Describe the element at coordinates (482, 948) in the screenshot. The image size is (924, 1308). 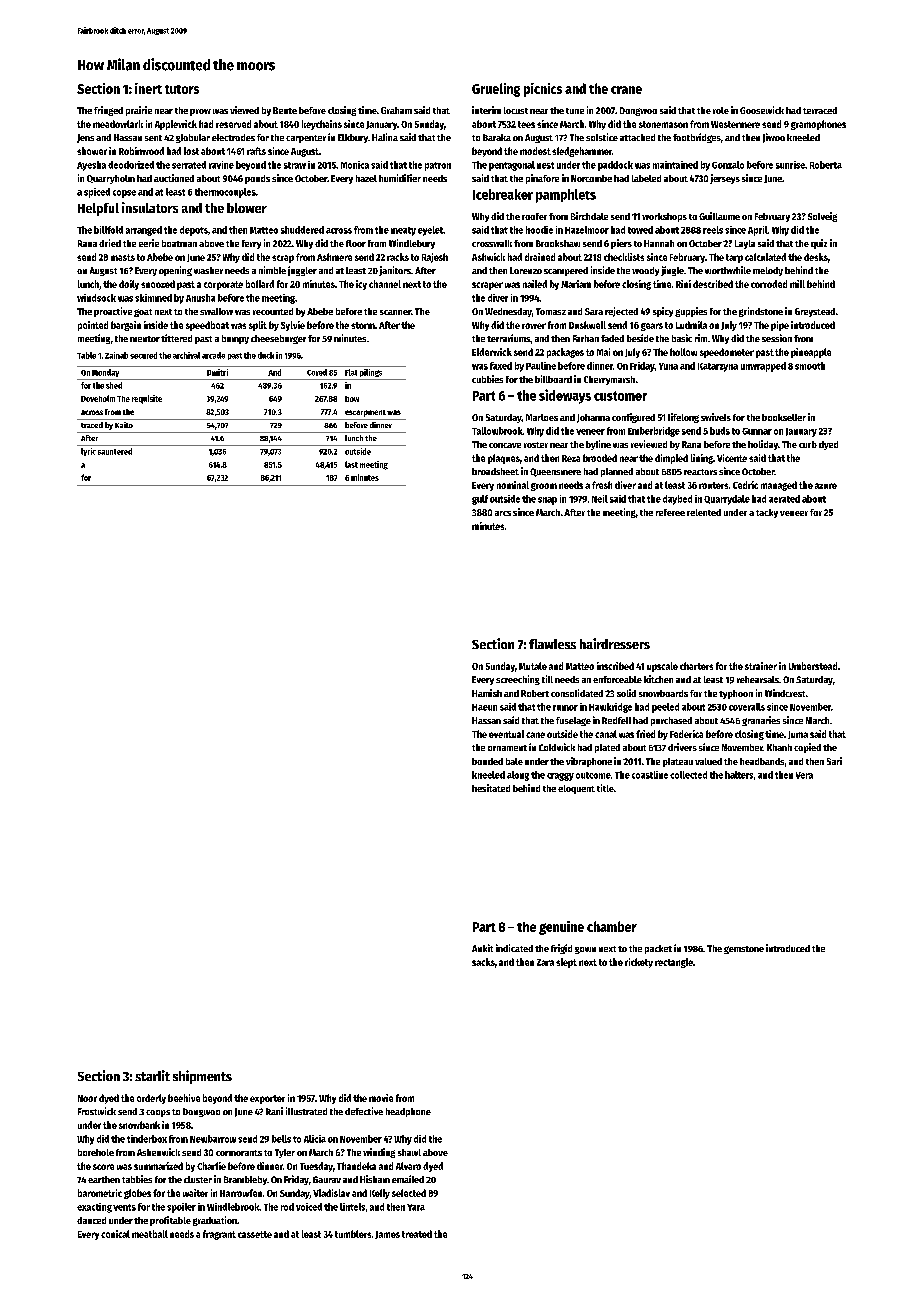
I see `Ankit` at that location.
